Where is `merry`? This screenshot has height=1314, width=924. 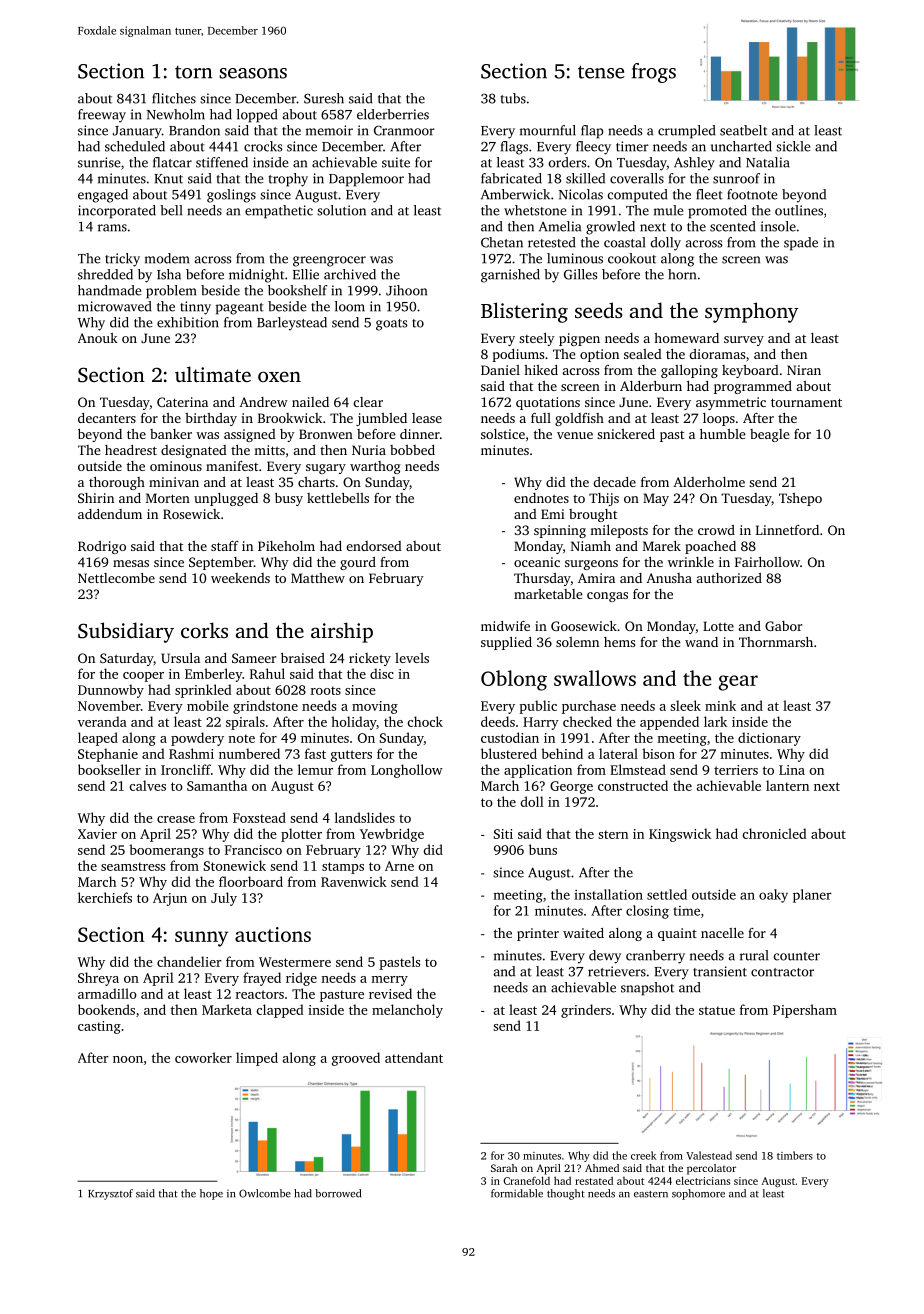
merry is located at coordinates (389, 981).
